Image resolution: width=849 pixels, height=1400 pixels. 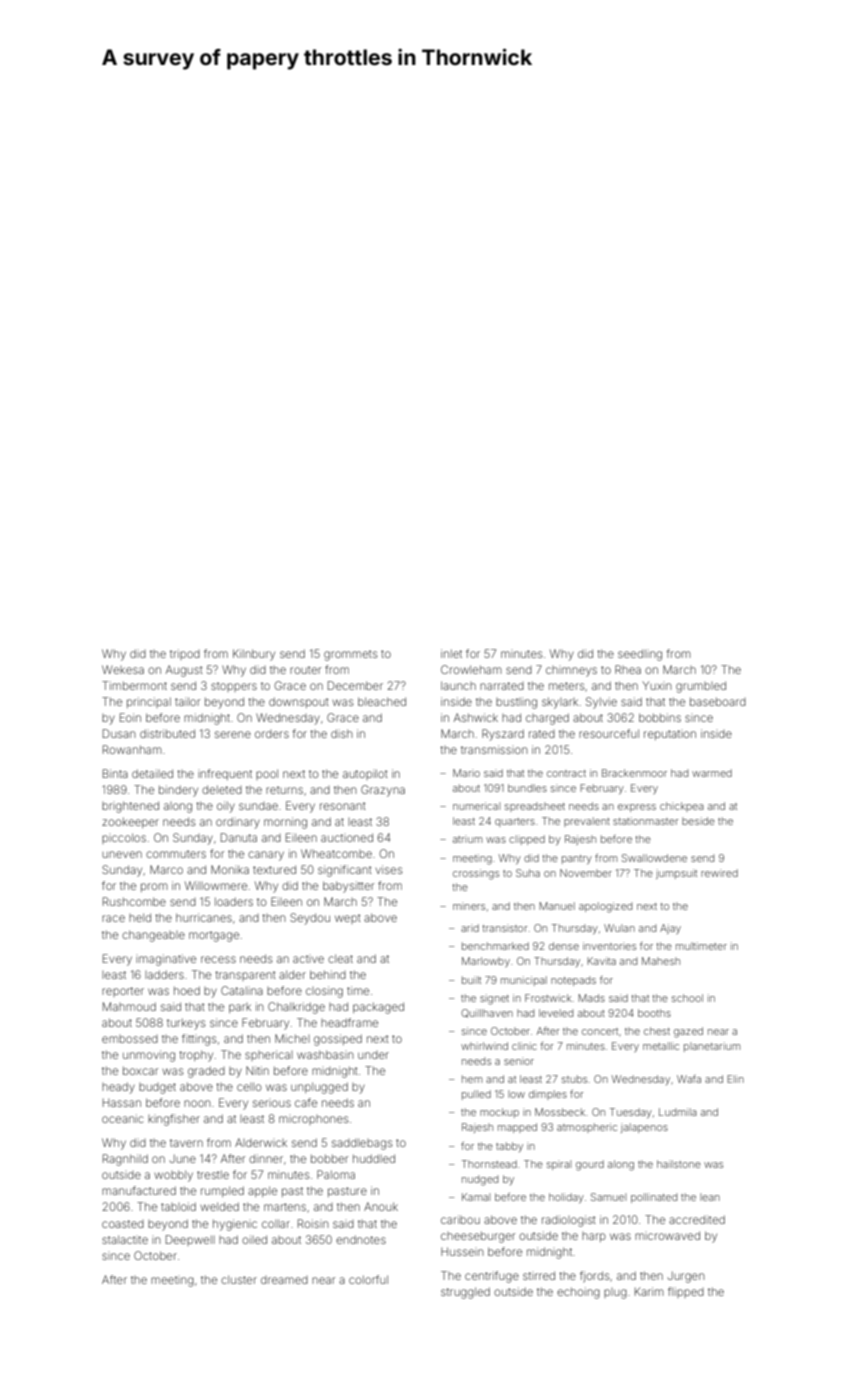 What do you see at coordinates (382, 701) in the document?
I see `bleached` at bounding box center [382, 701].
